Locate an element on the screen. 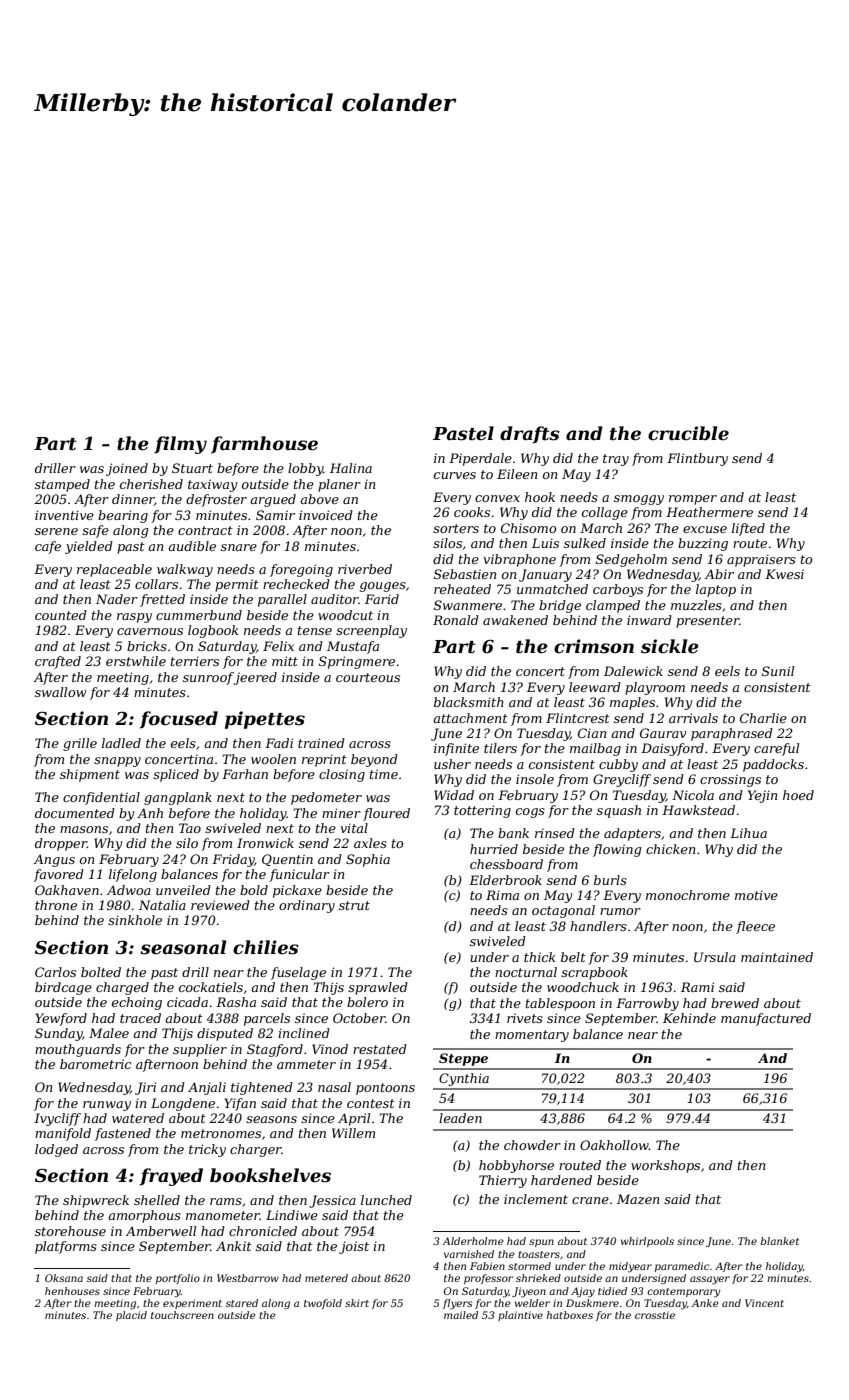 The height and width of the screenshot is (1400, 849). fastened is located at coordinates (123, 1134).
